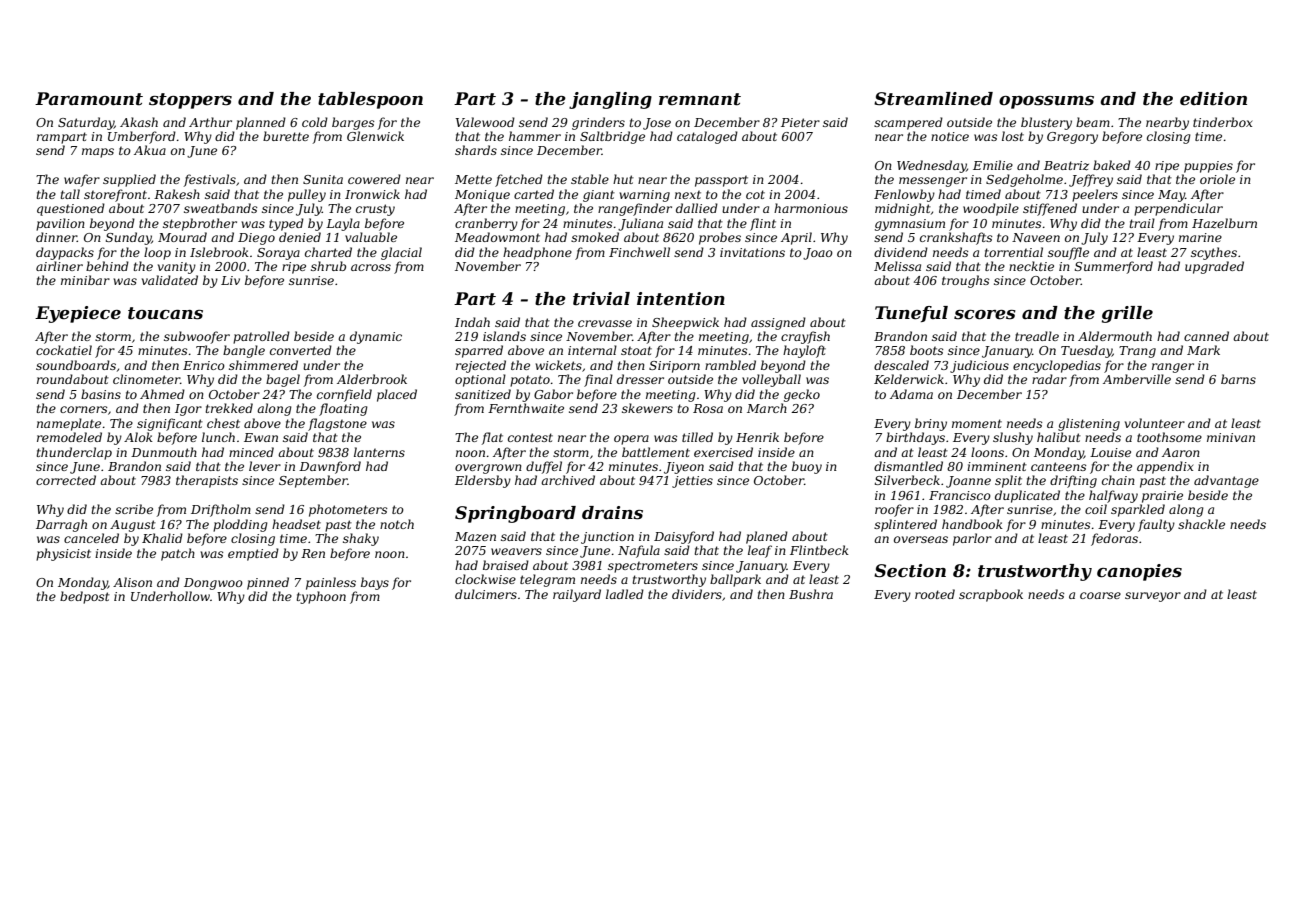  Describe the element at coordinates (361, 539) in the screenshot. I see `shaky` at that location.
